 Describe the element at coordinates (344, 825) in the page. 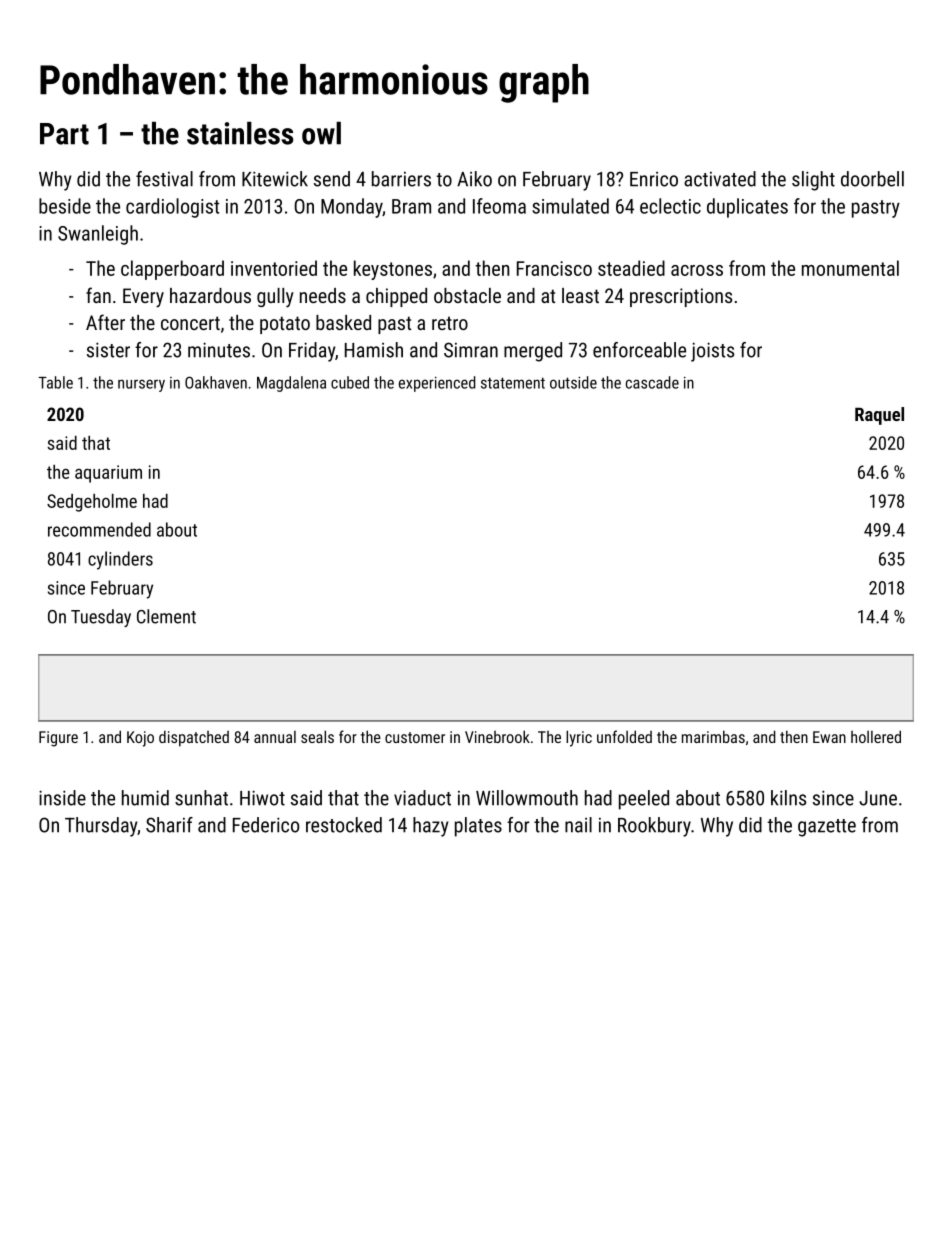

I see `restocked` at that location.
